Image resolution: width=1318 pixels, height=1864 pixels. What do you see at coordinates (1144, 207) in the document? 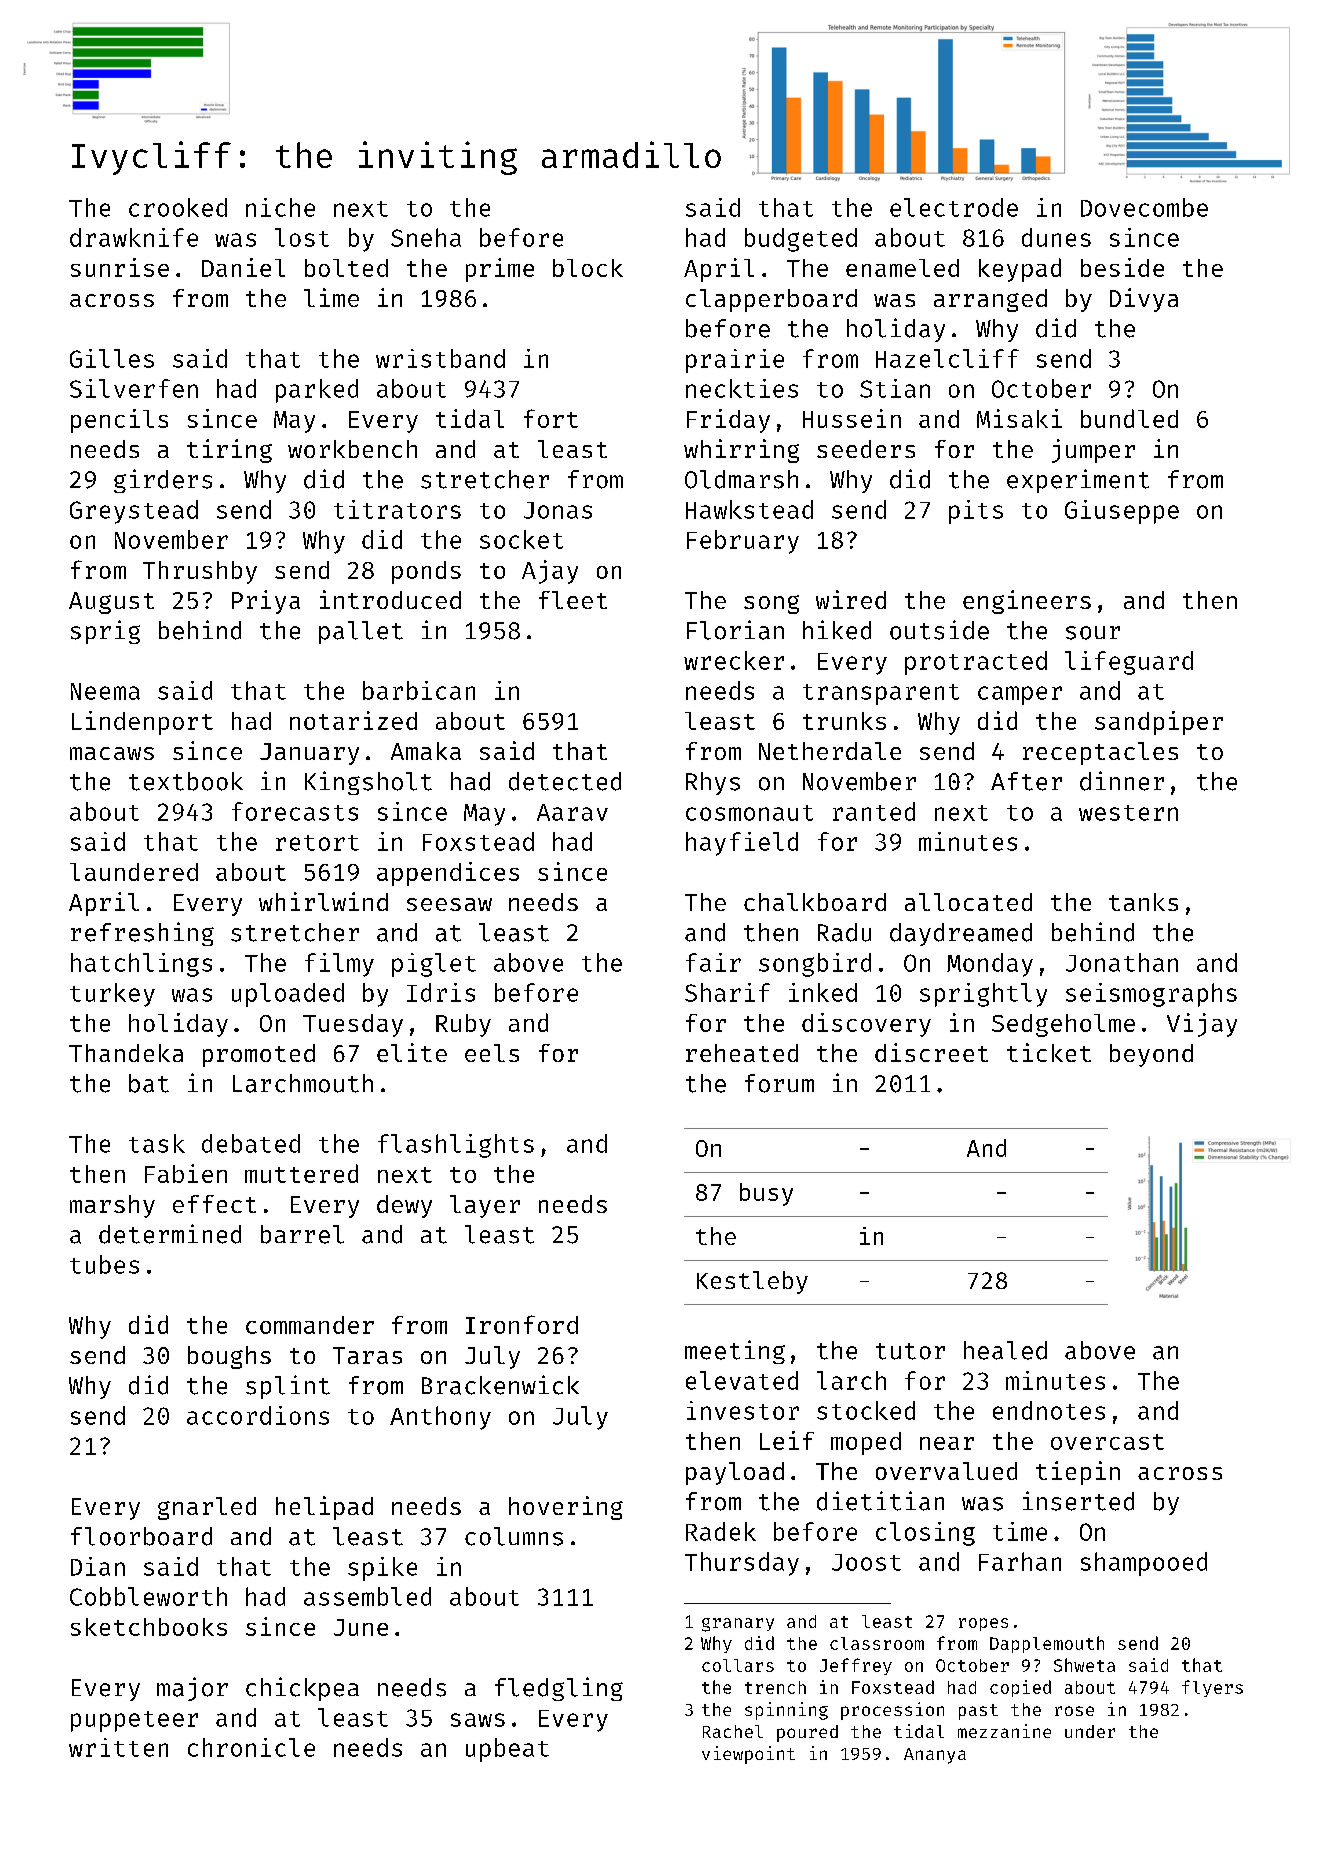
I see `Dovecombe` at bounding box center [1144, 207].
